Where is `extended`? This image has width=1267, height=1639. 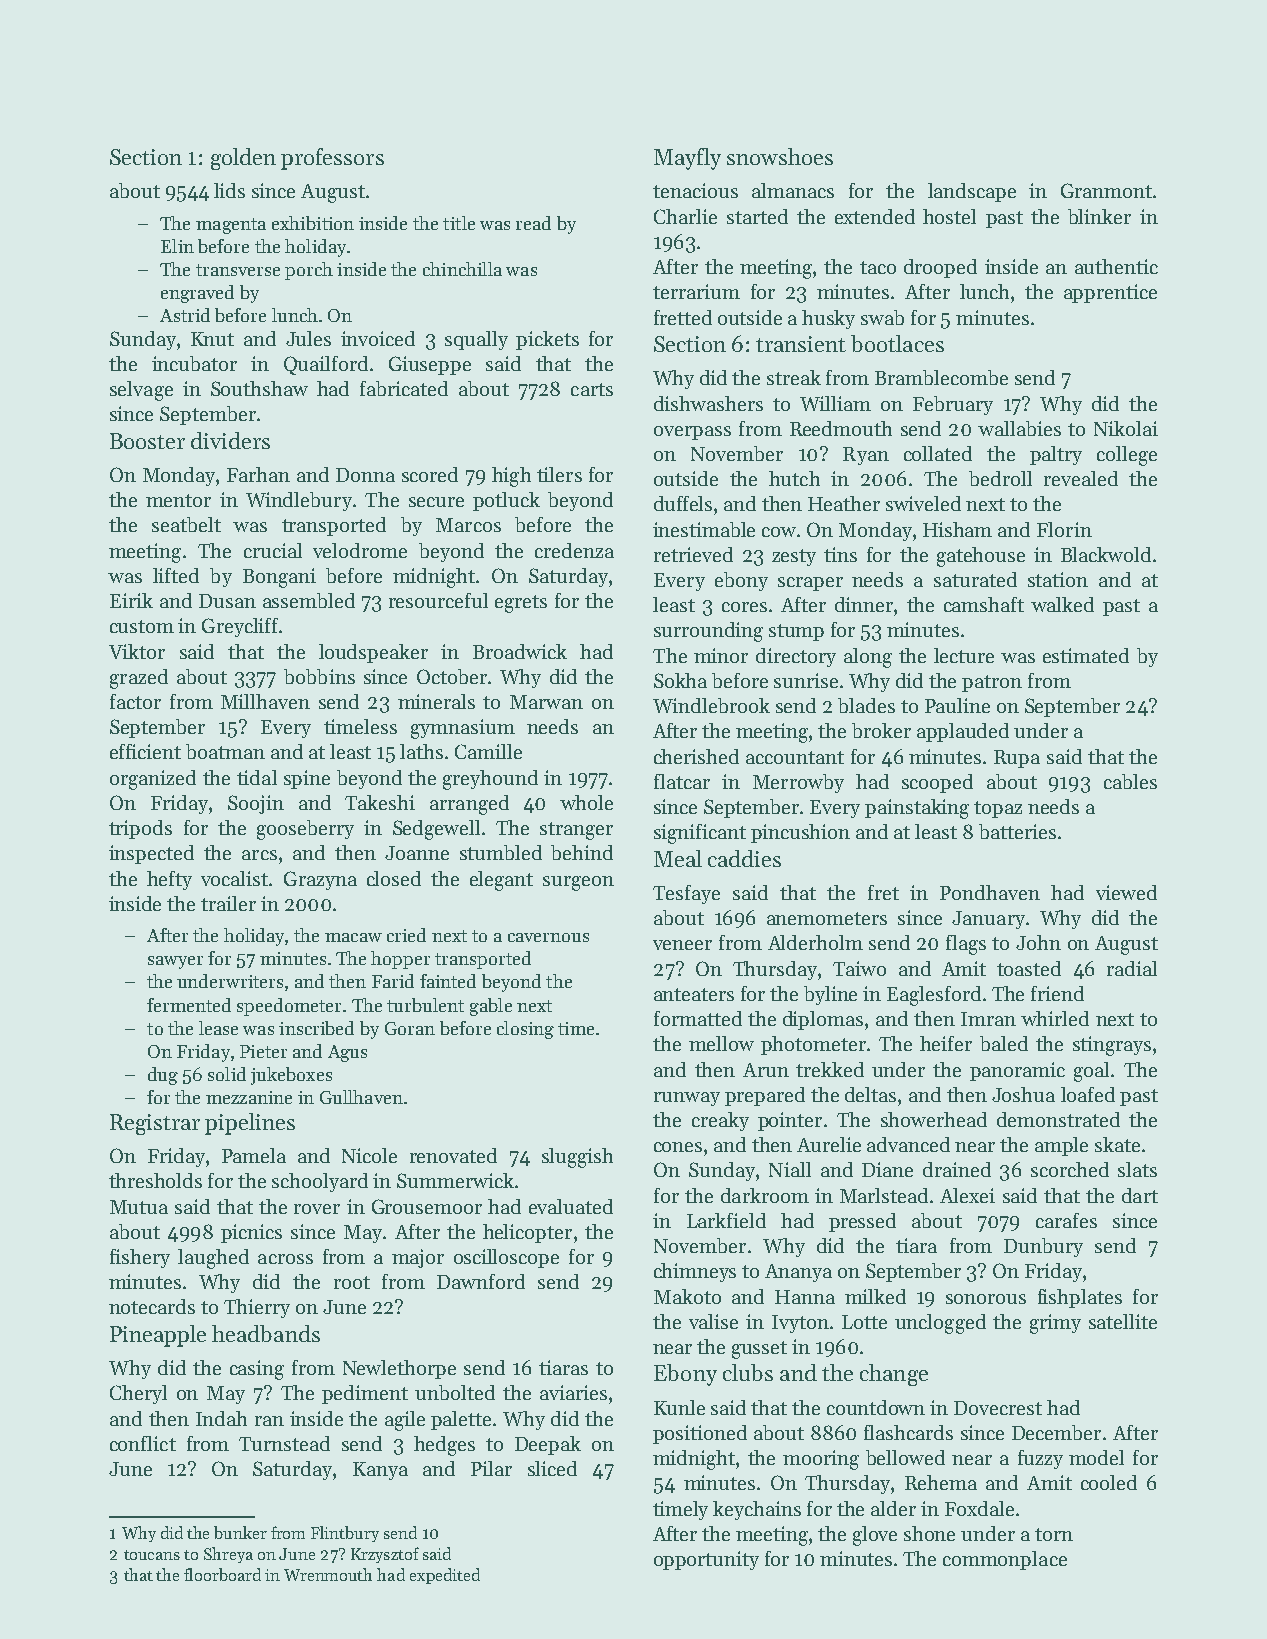
extended is located at coordinates (875, 216).
